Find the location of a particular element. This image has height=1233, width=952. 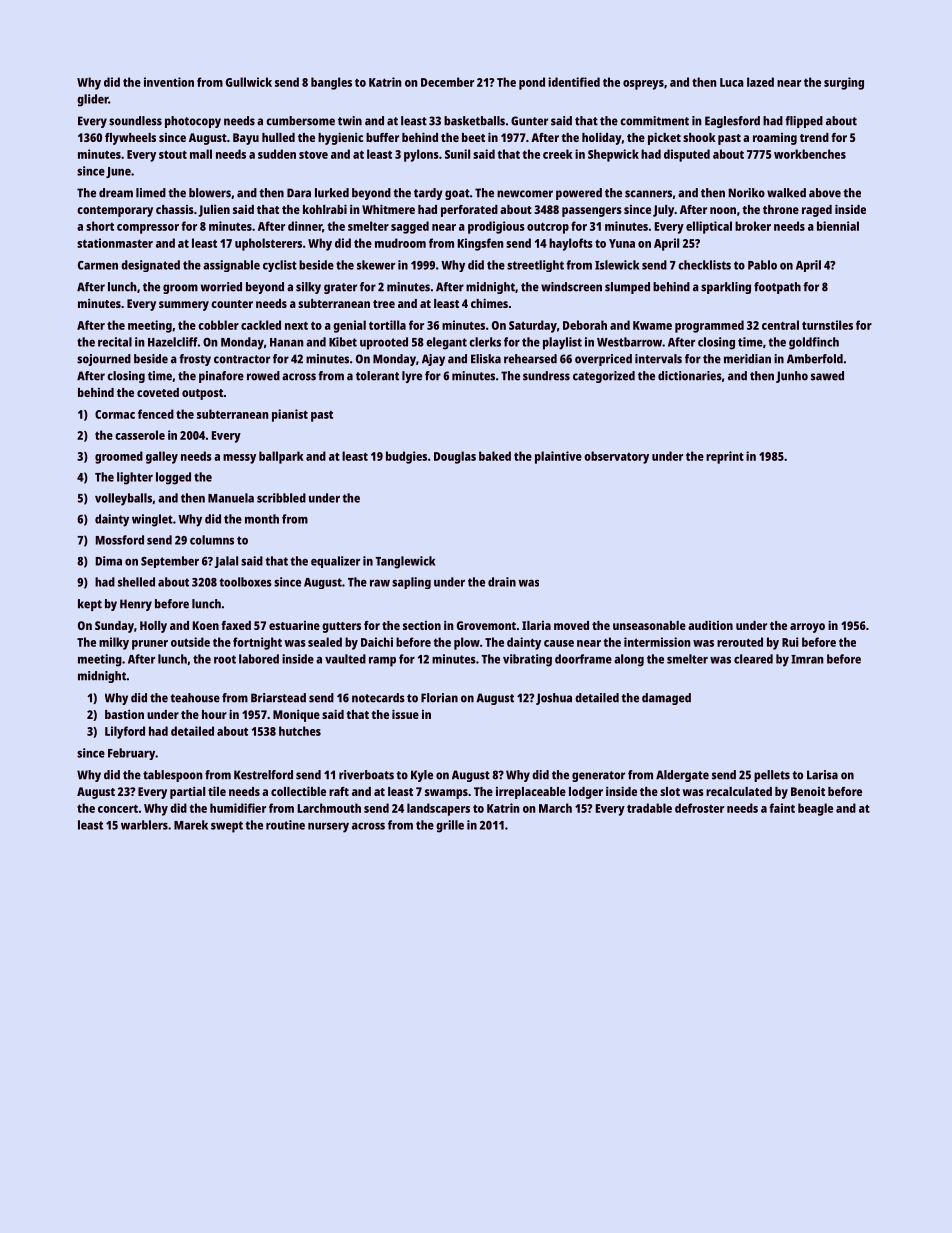

partial is located at coordinates (187, 792).
